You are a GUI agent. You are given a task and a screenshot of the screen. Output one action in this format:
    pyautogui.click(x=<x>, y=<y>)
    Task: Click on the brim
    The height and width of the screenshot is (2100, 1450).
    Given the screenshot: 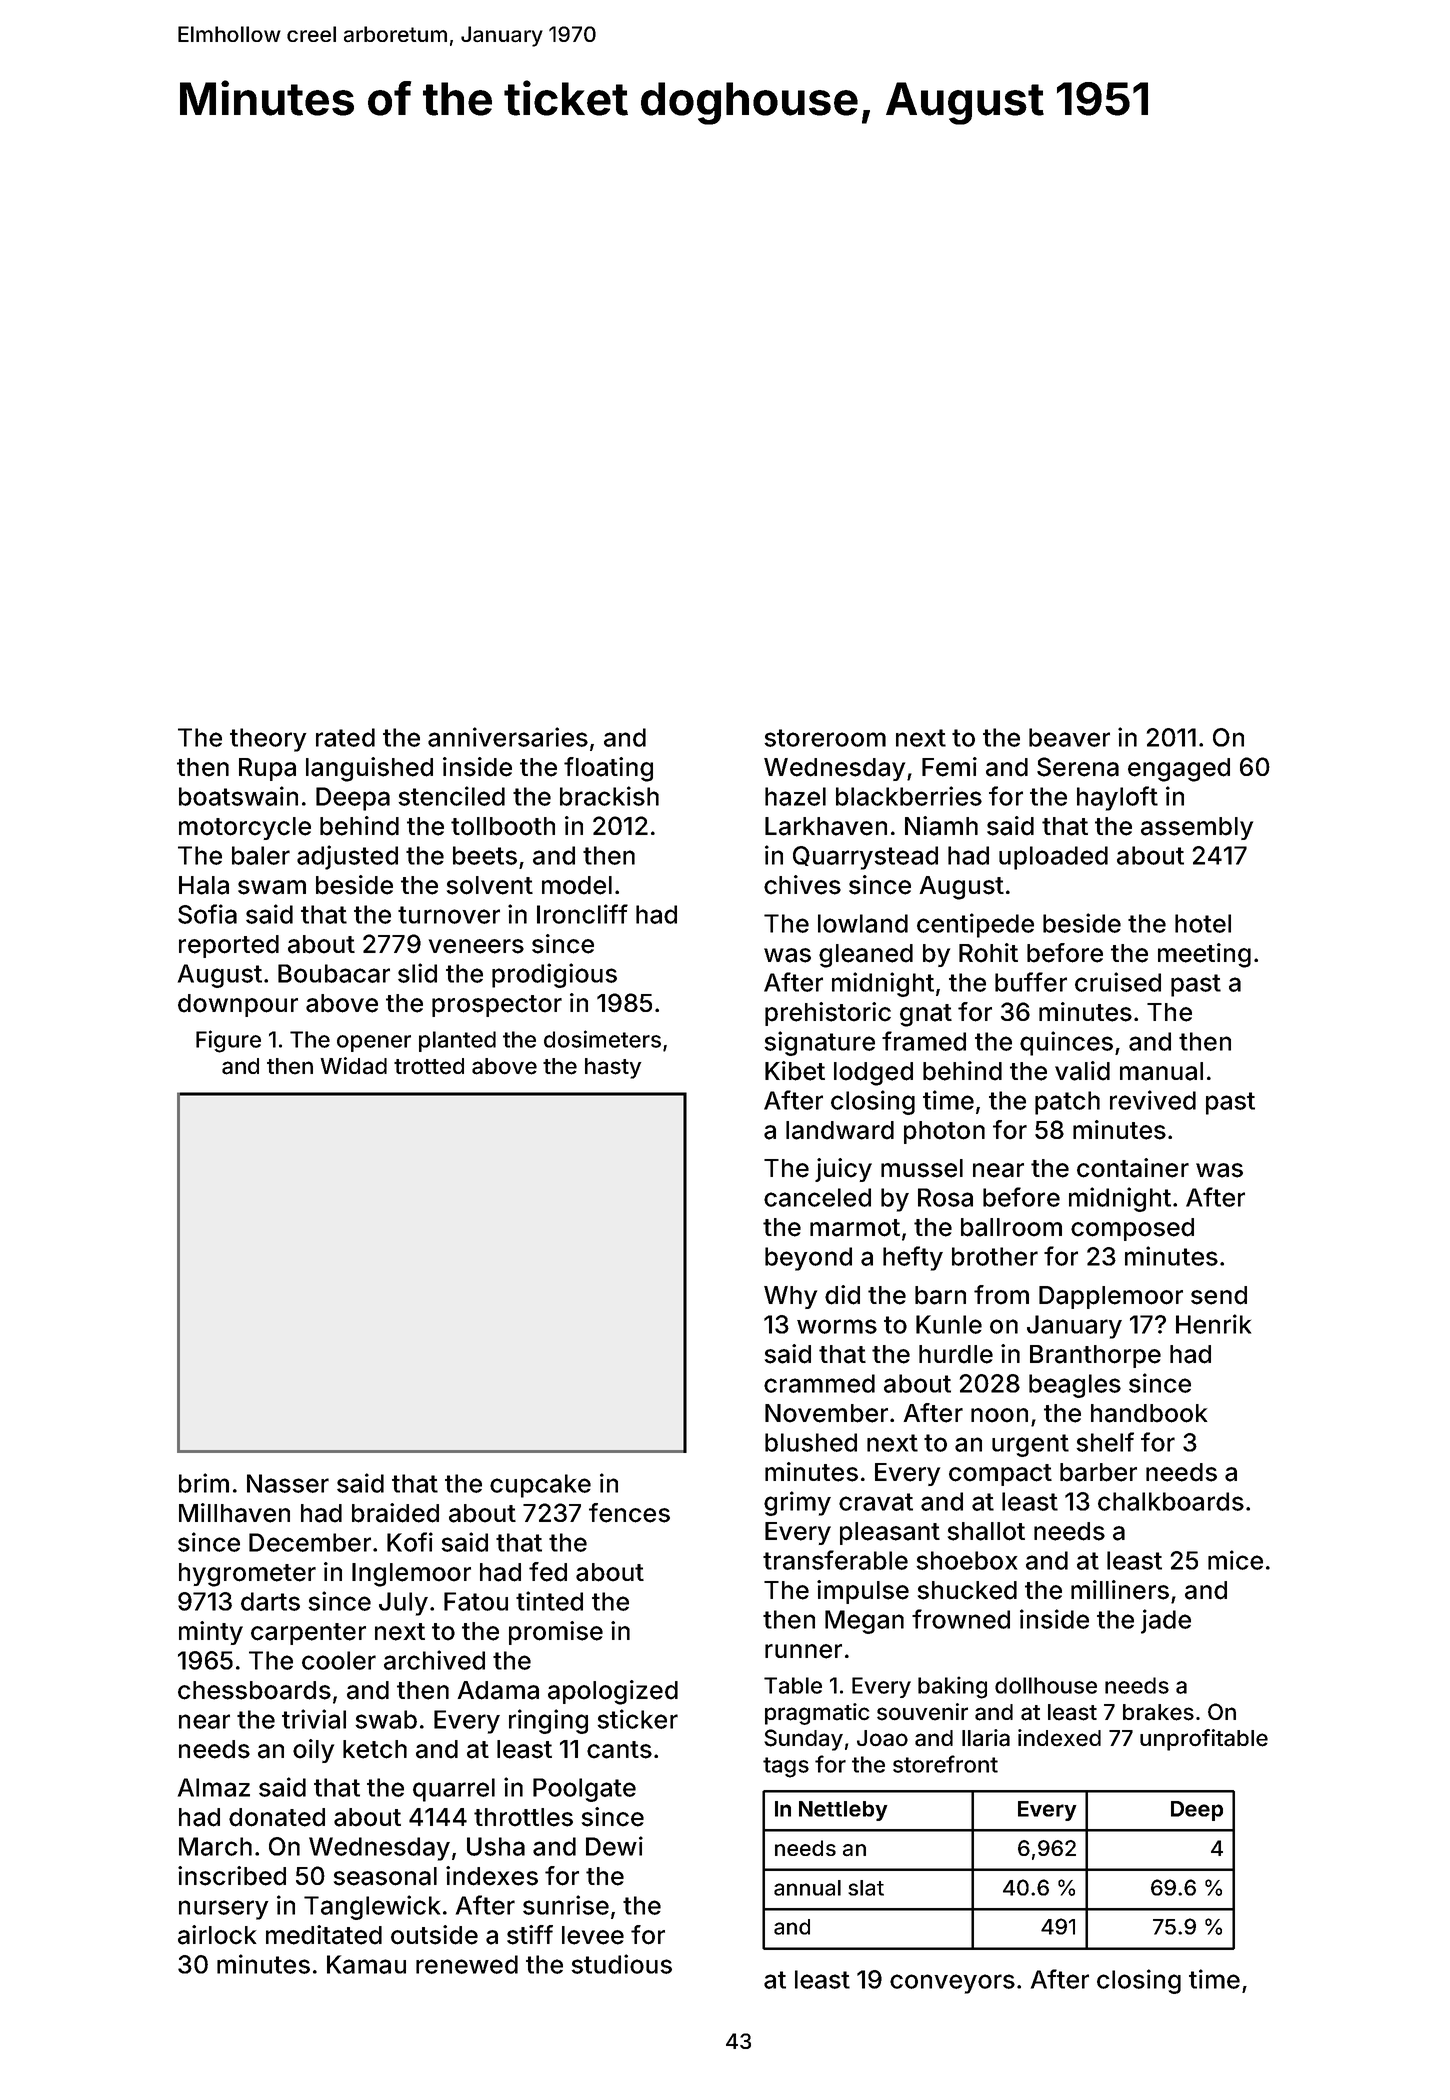 What is the action you would take?
    pyautogui.click(x=204, y=1483)
